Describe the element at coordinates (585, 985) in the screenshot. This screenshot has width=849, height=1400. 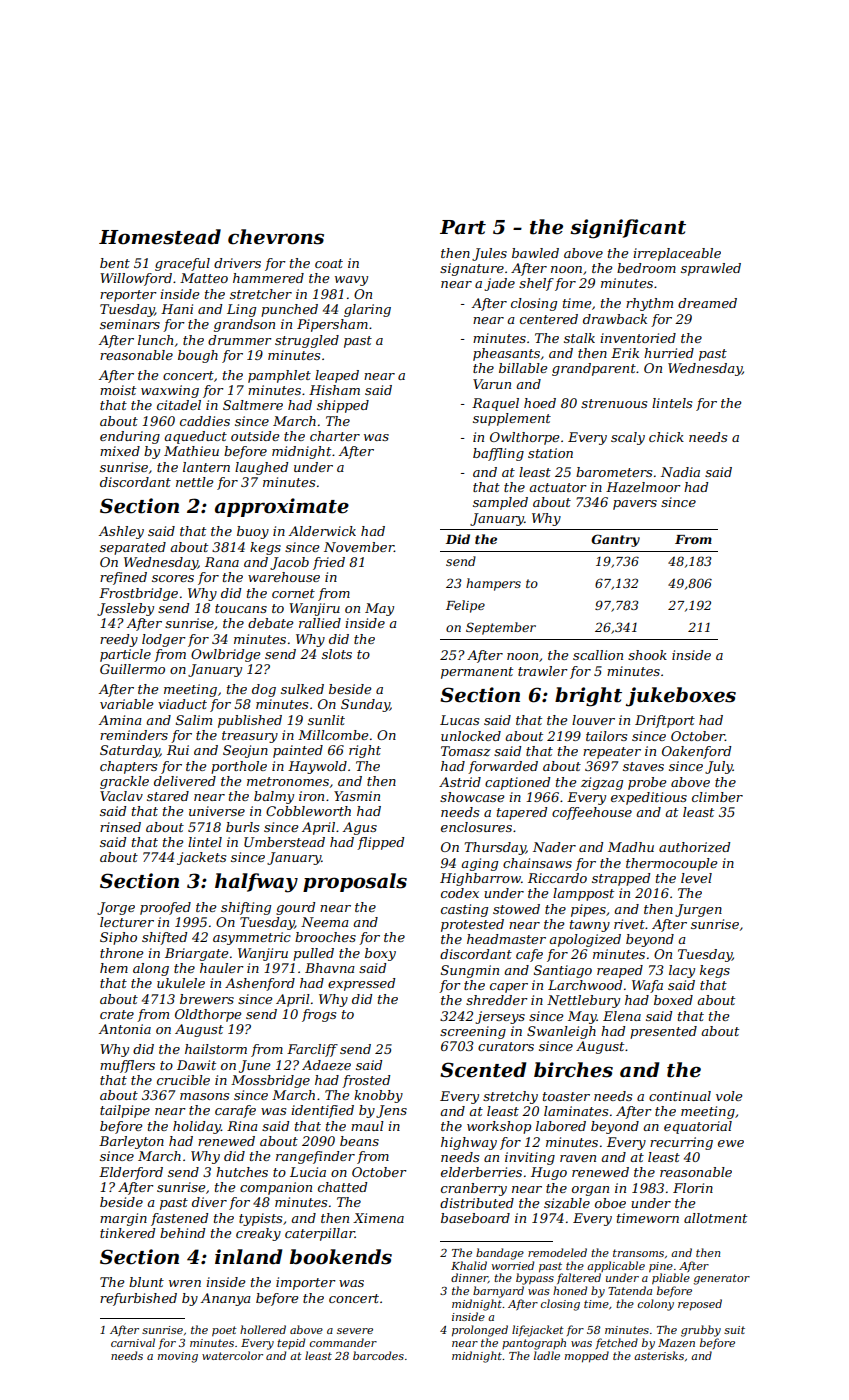
I see `Larchwood` at that location.
